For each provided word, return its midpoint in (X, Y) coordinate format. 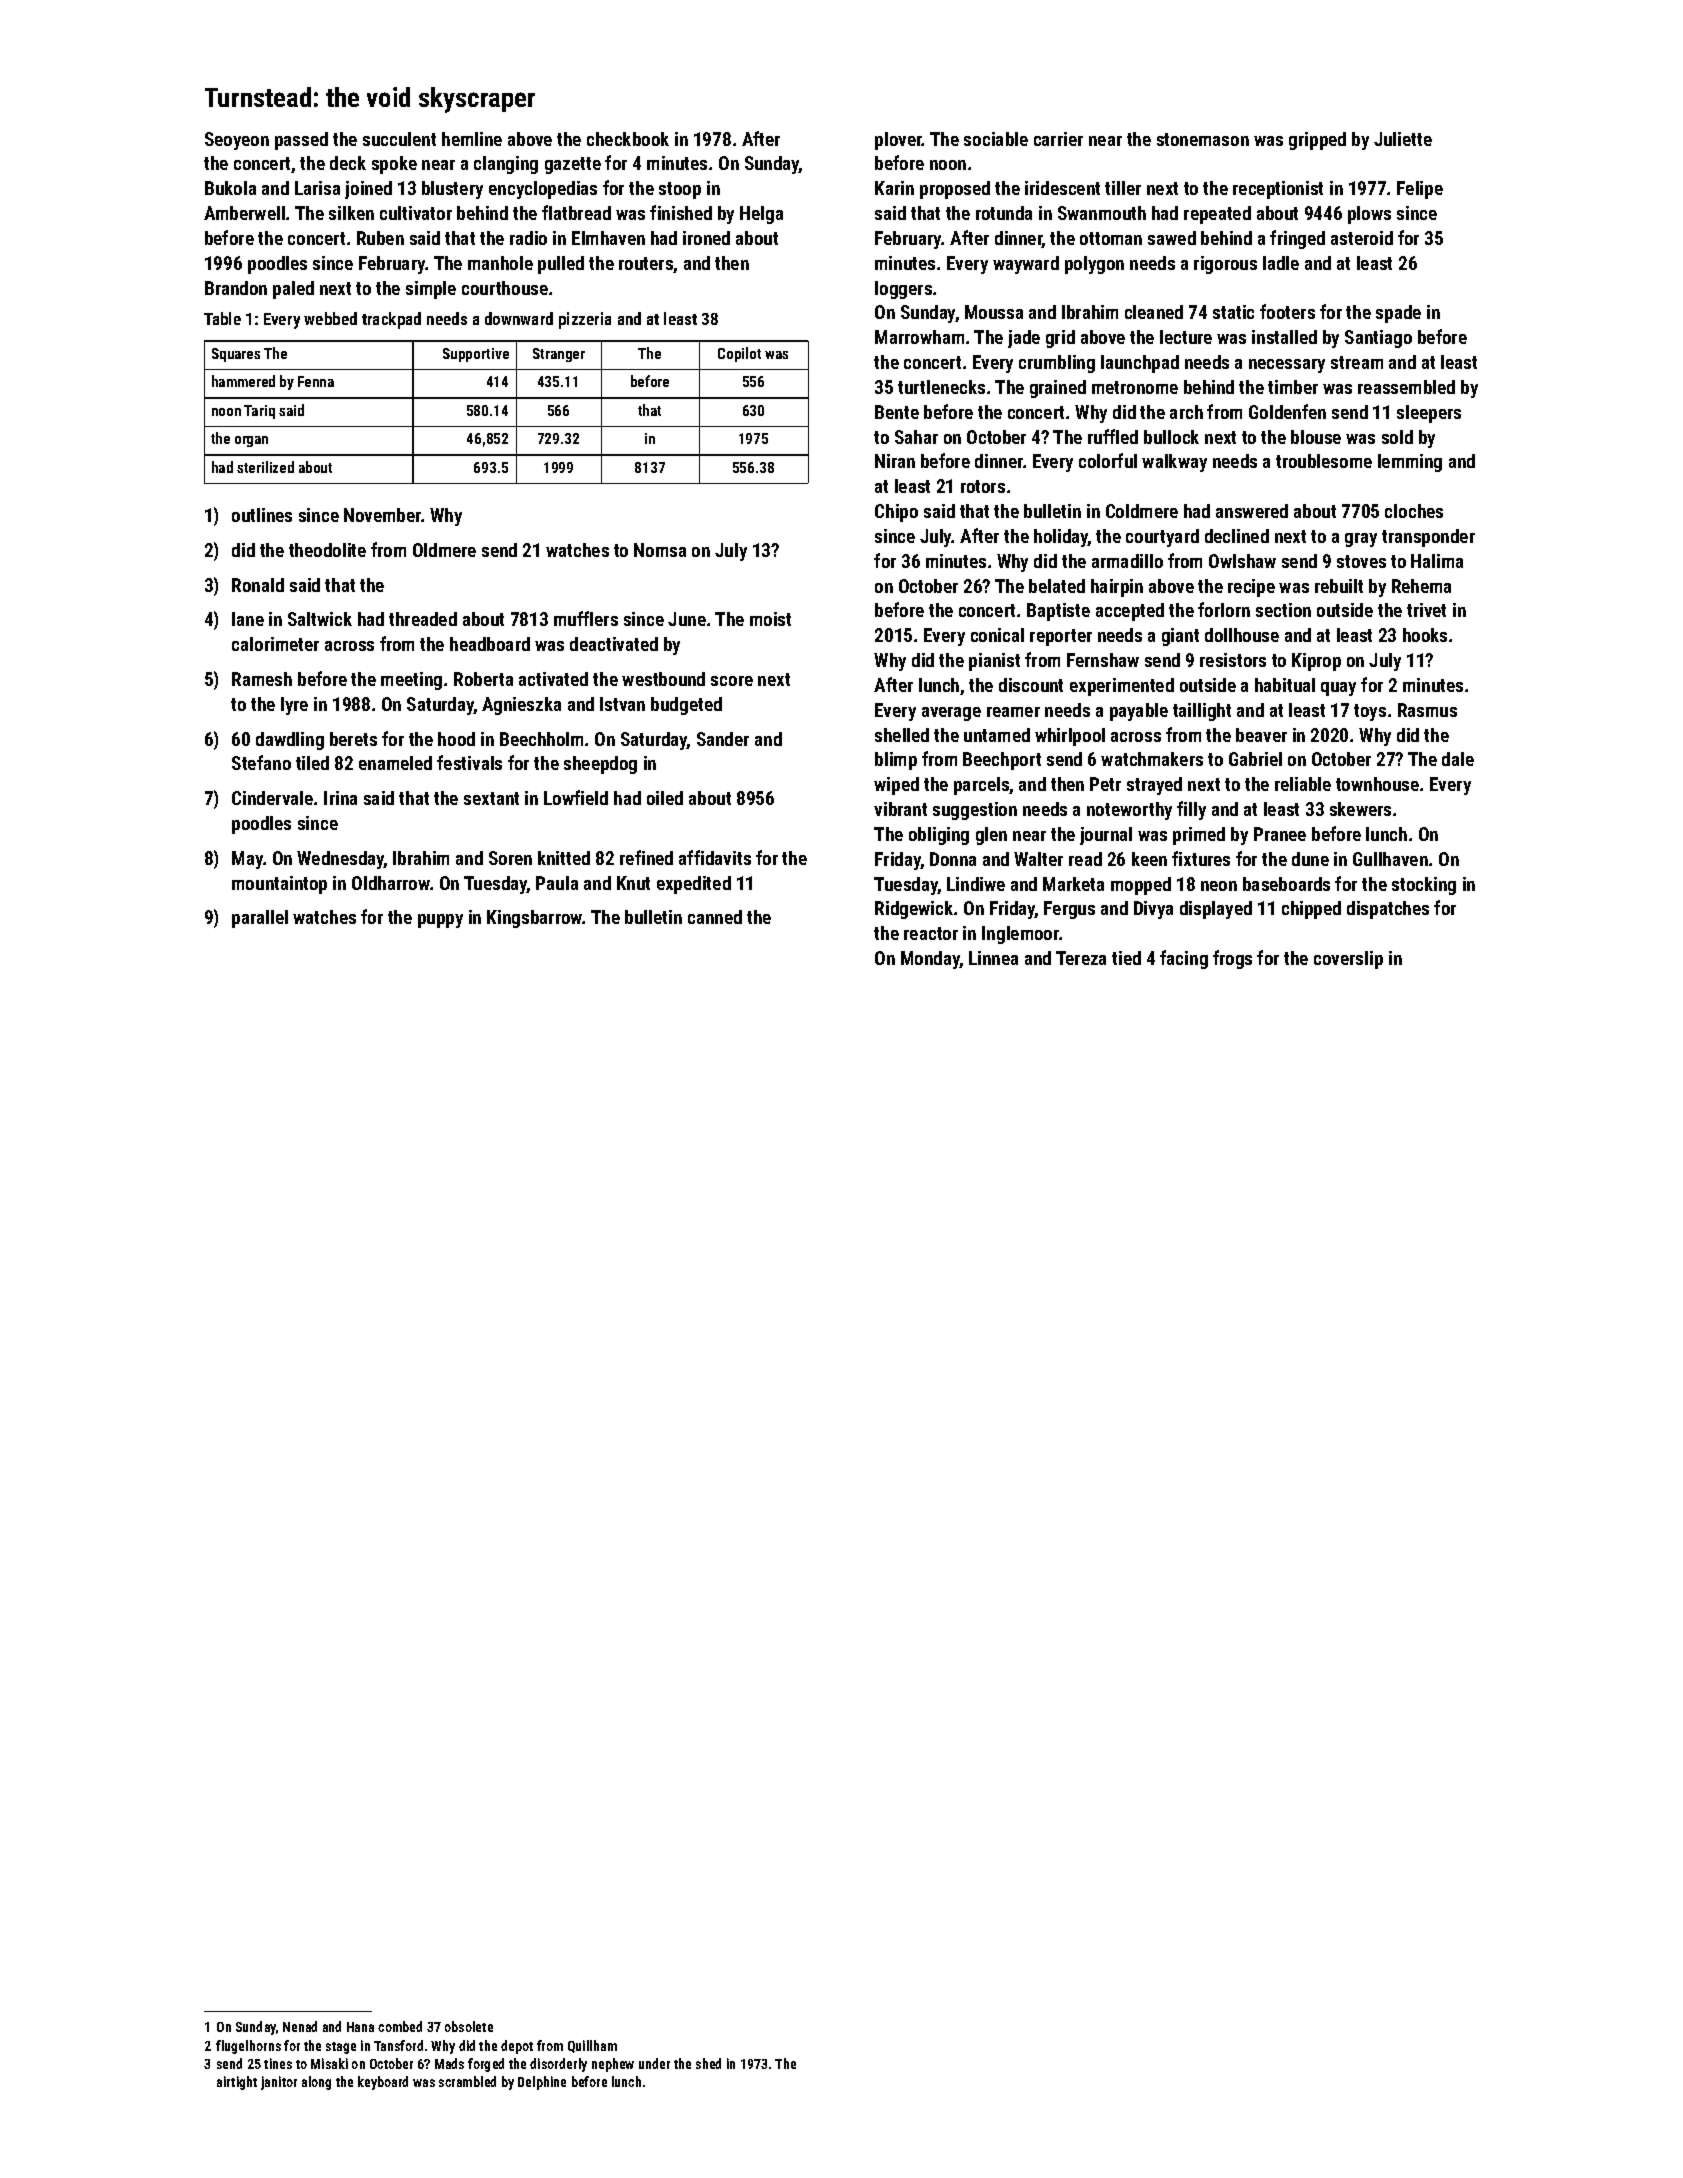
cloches (1414, 511)
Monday (930, 960)
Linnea (993, 958)
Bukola (230, 188)
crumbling (1057, 364)
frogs (1232, 959)
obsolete (469, 2026)
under (654, 2063)
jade (1024, 339)
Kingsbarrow (535, 919)
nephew (613, 2065)
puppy (440, 921)
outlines (262, 515)
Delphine (542, 2083)
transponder (1428, 538)
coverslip (1348, 960)
